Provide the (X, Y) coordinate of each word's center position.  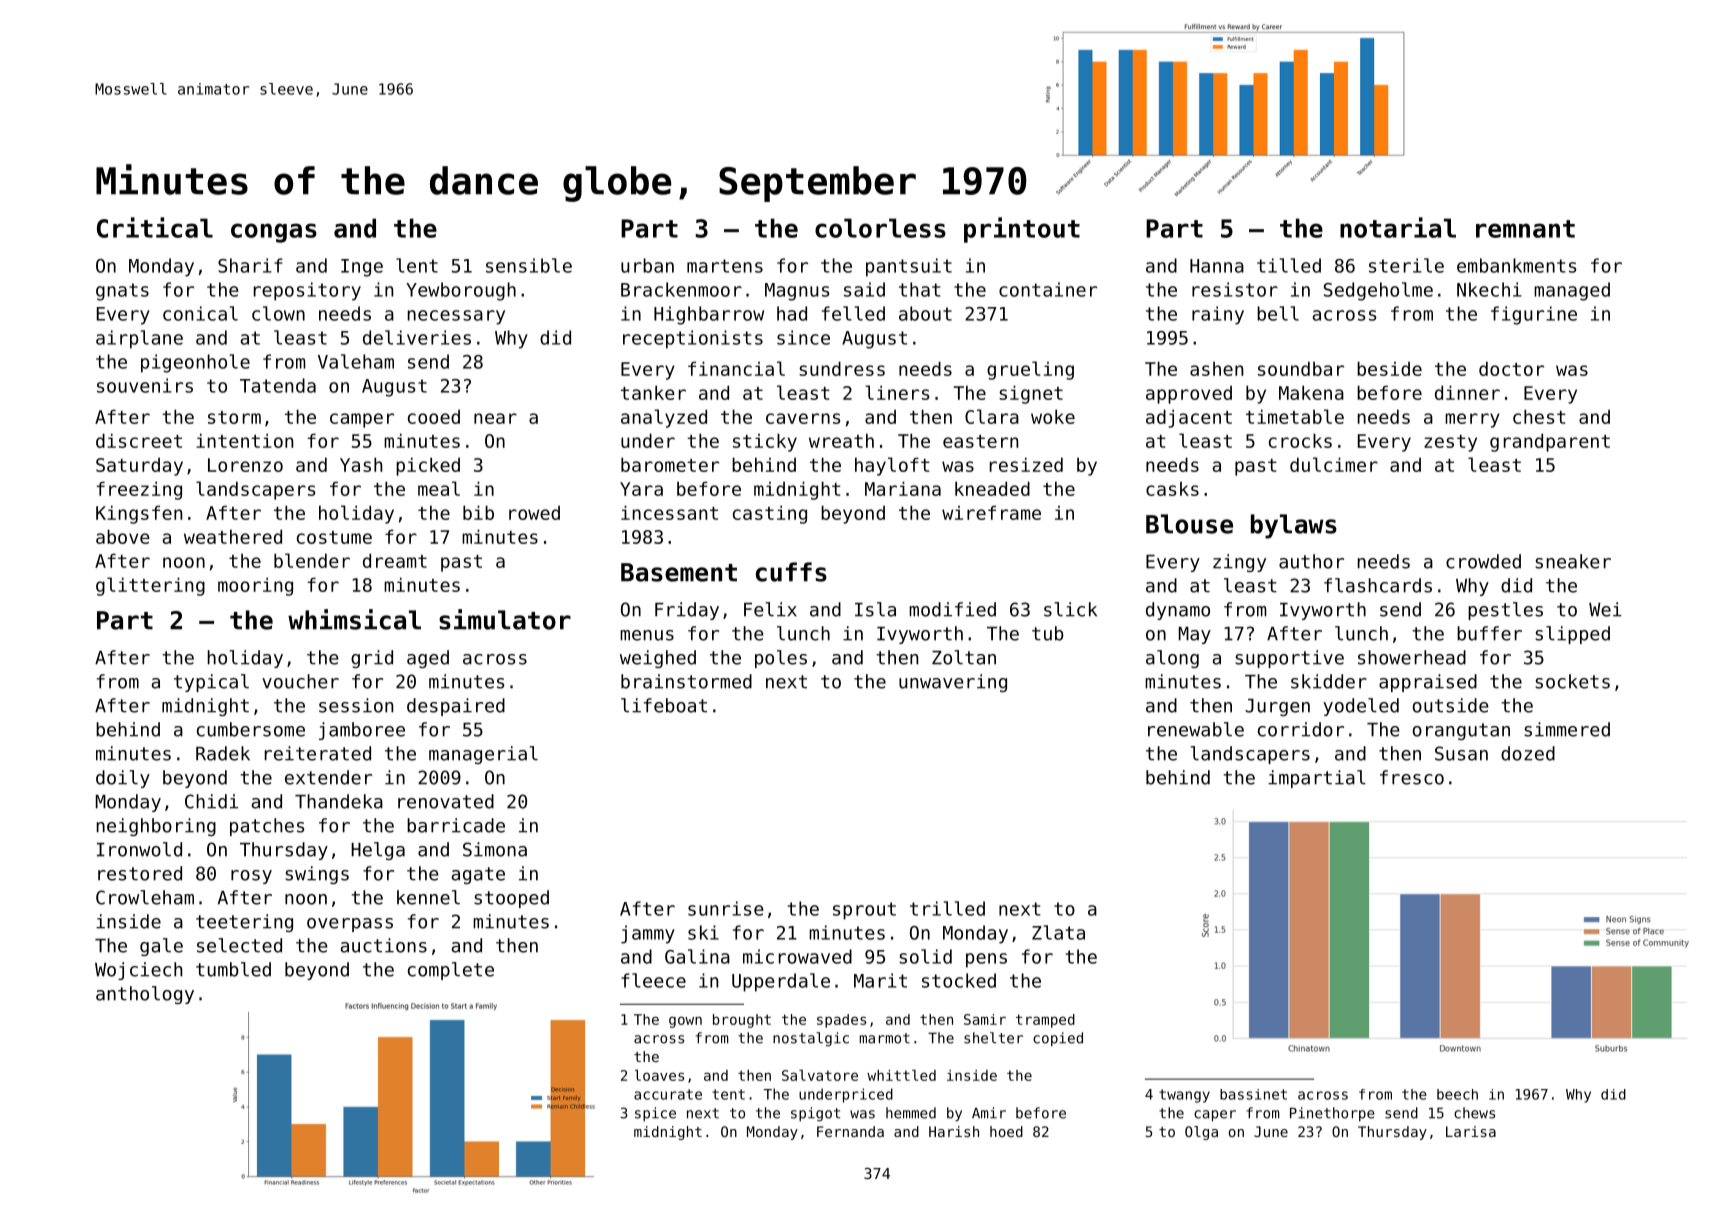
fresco (1412, 777)
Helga (378, 851)
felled (853, 313)
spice (655, 1114)
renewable (1196, 729)
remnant (1525, 229)
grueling (1030, 370)
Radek (223, 753)
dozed (1528, 753)
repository (307, 291)
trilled (947, 908)
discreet (139, 440)
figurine (1534, 315)
